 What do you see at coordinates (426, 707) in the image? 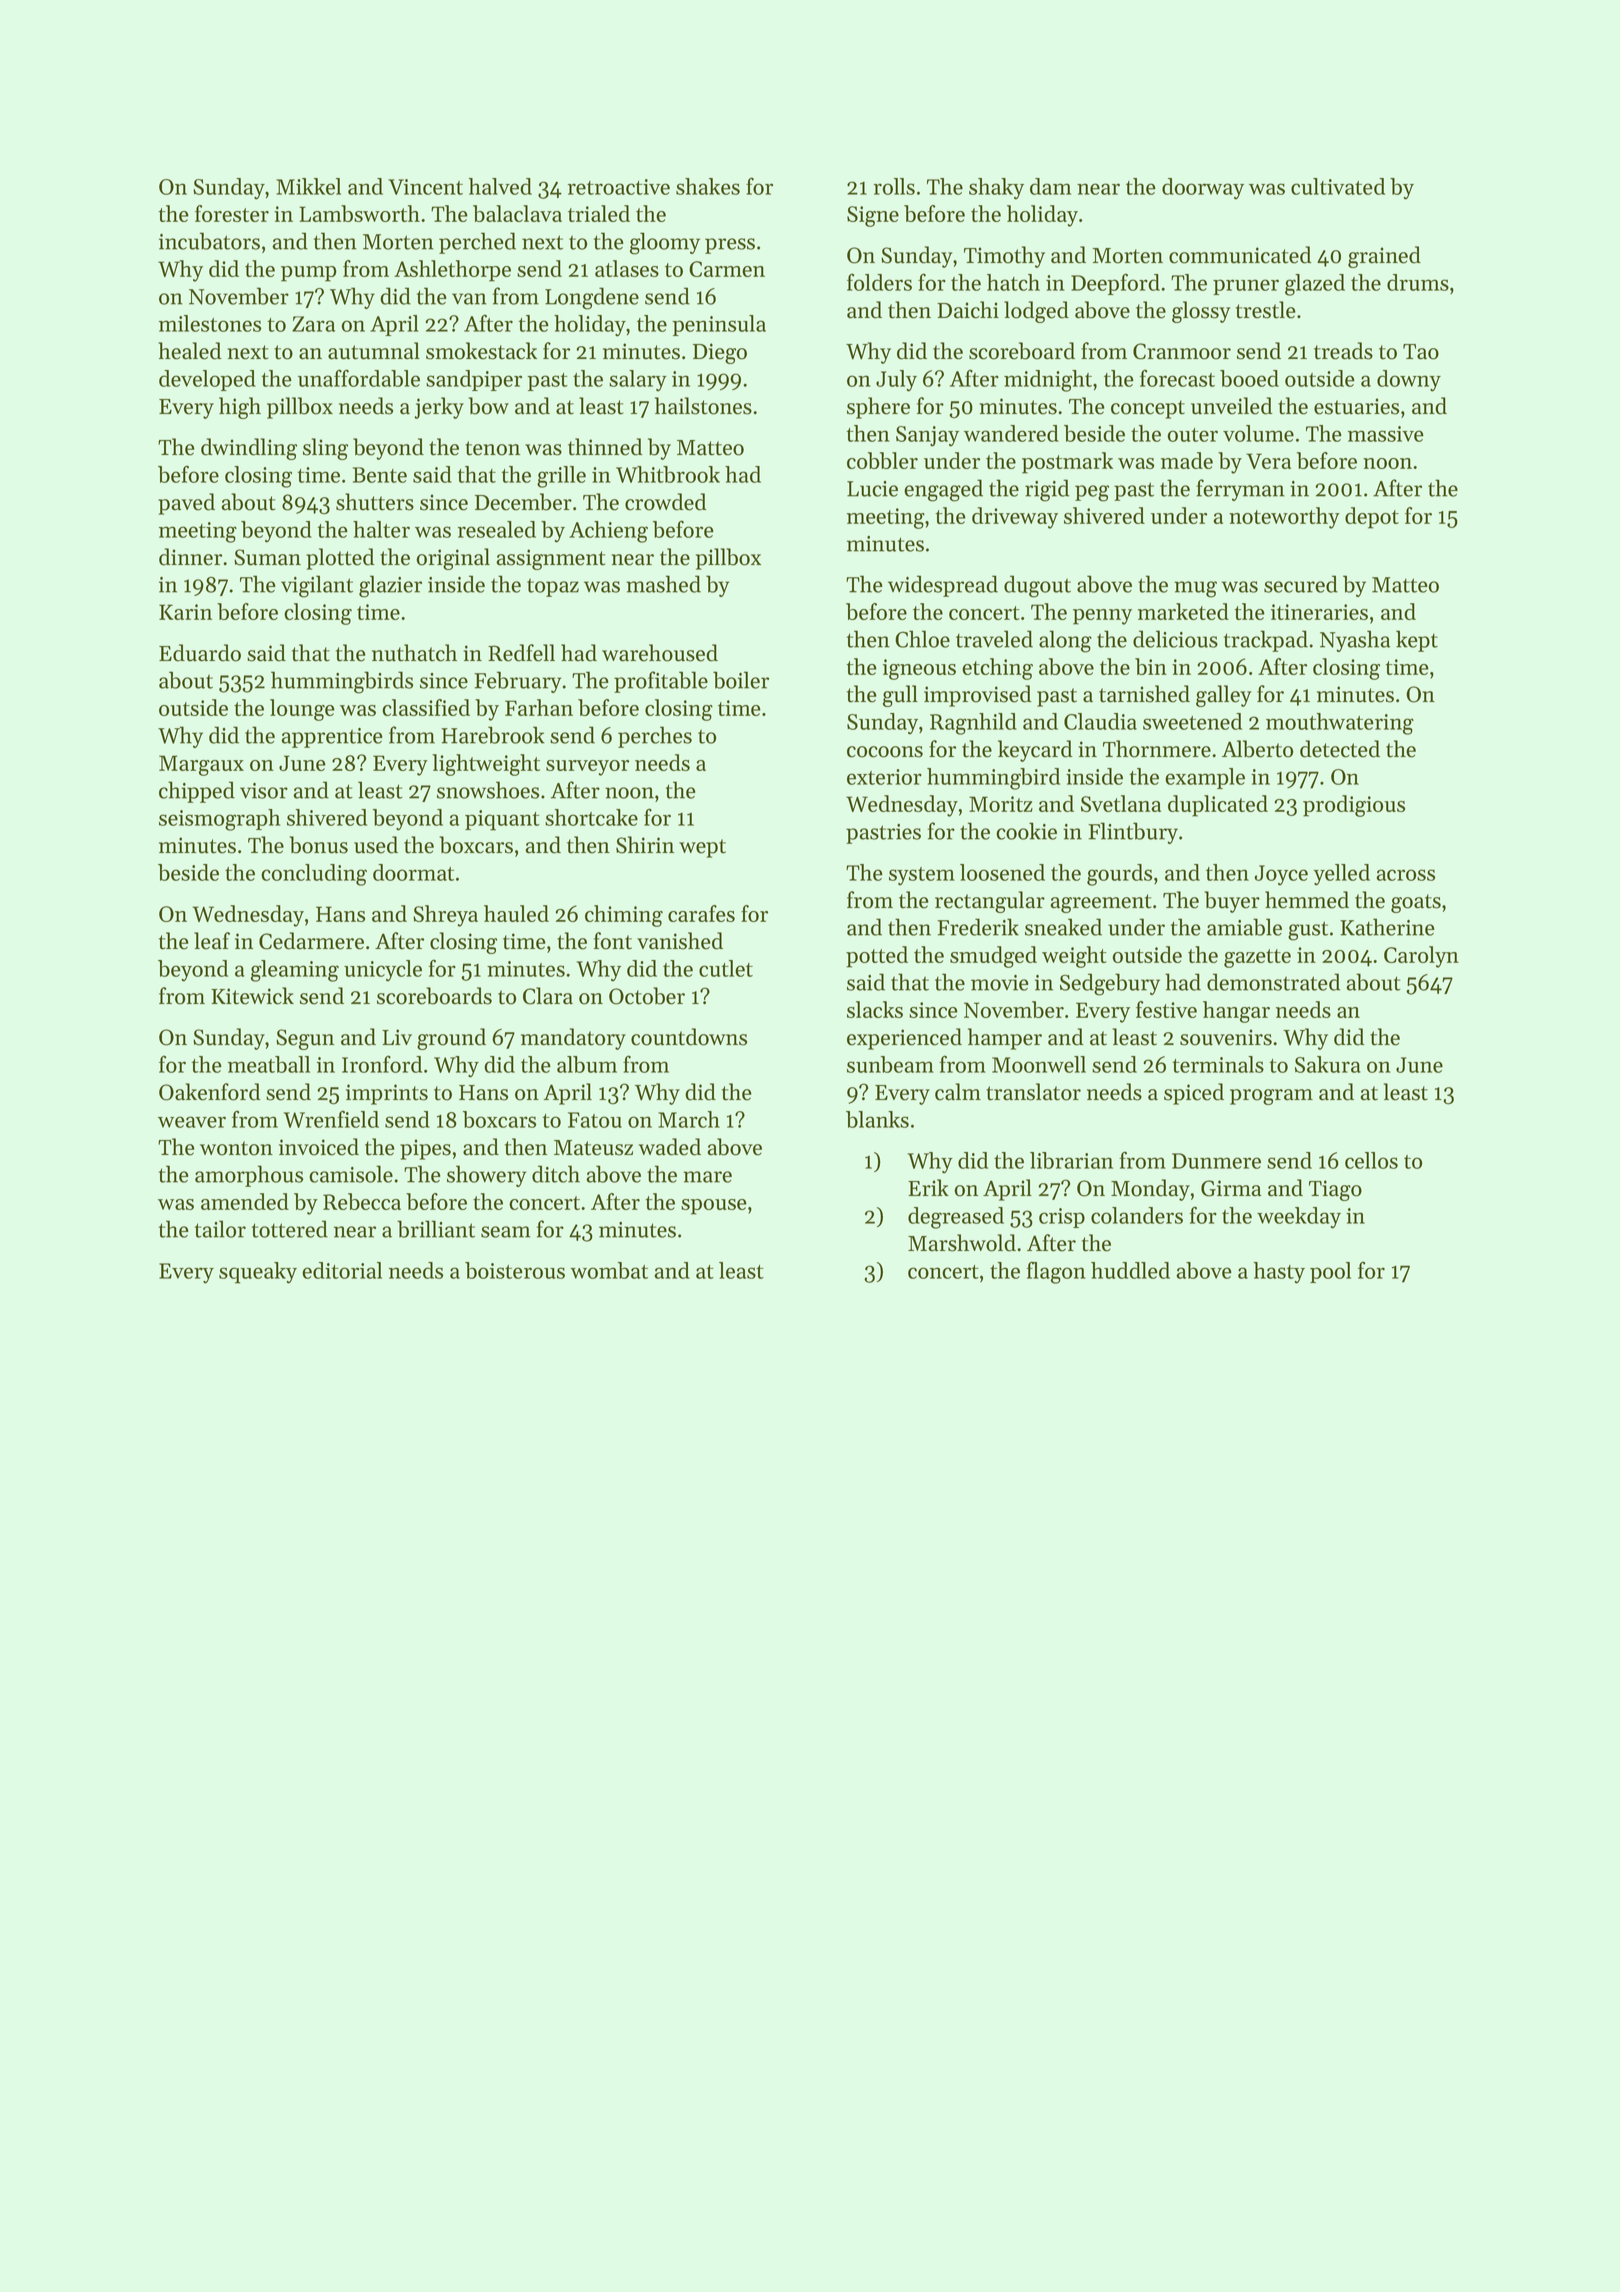
I see `classified` at bounding box center [426, 707].
